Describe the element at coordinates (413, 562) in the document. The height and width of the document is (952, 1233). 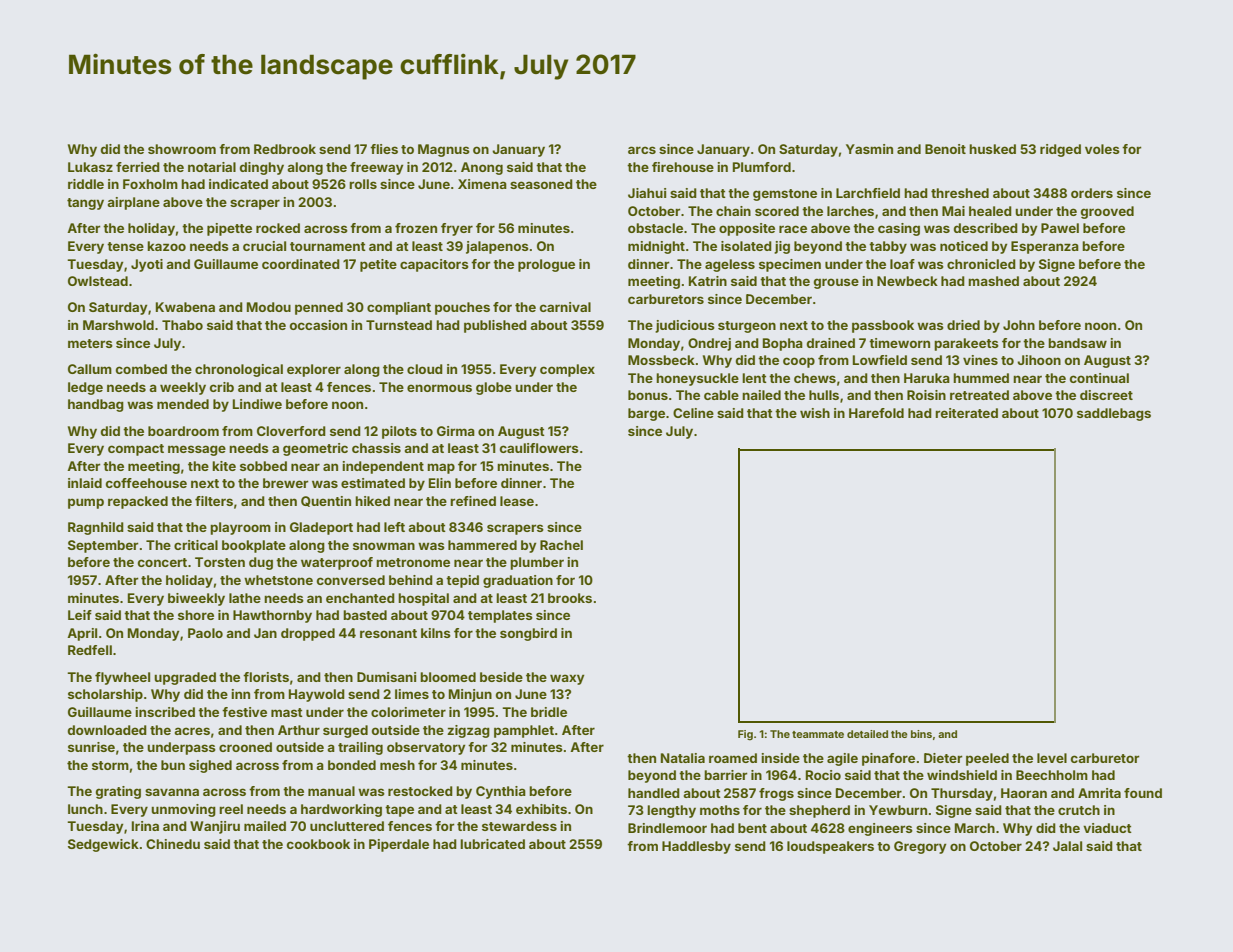
I see `metronome` at that location.
